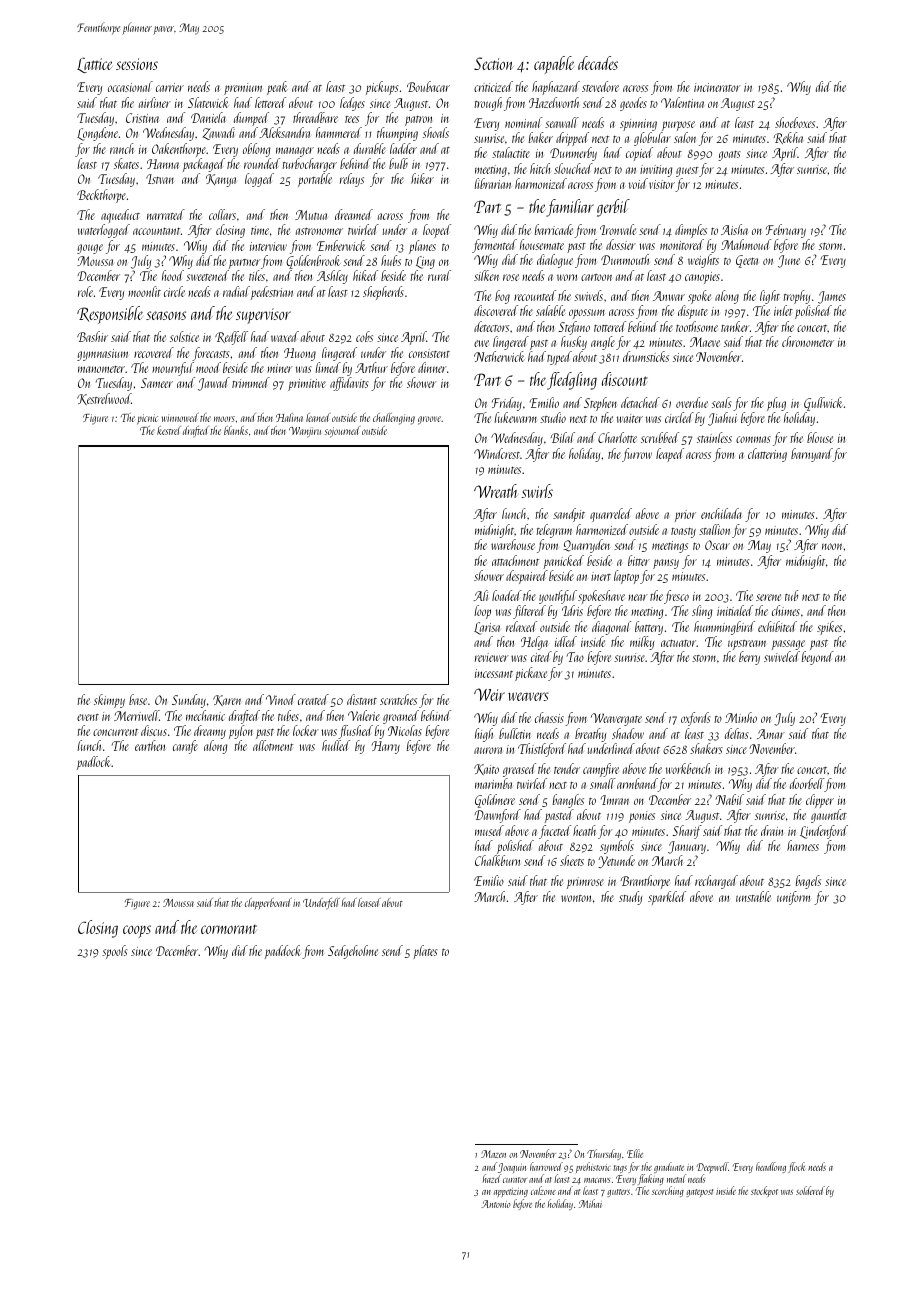 The image size is (924, 1308). Describe the element at coordinates (764, 1191) in the screenshot. I see `stockpot` at that location.
